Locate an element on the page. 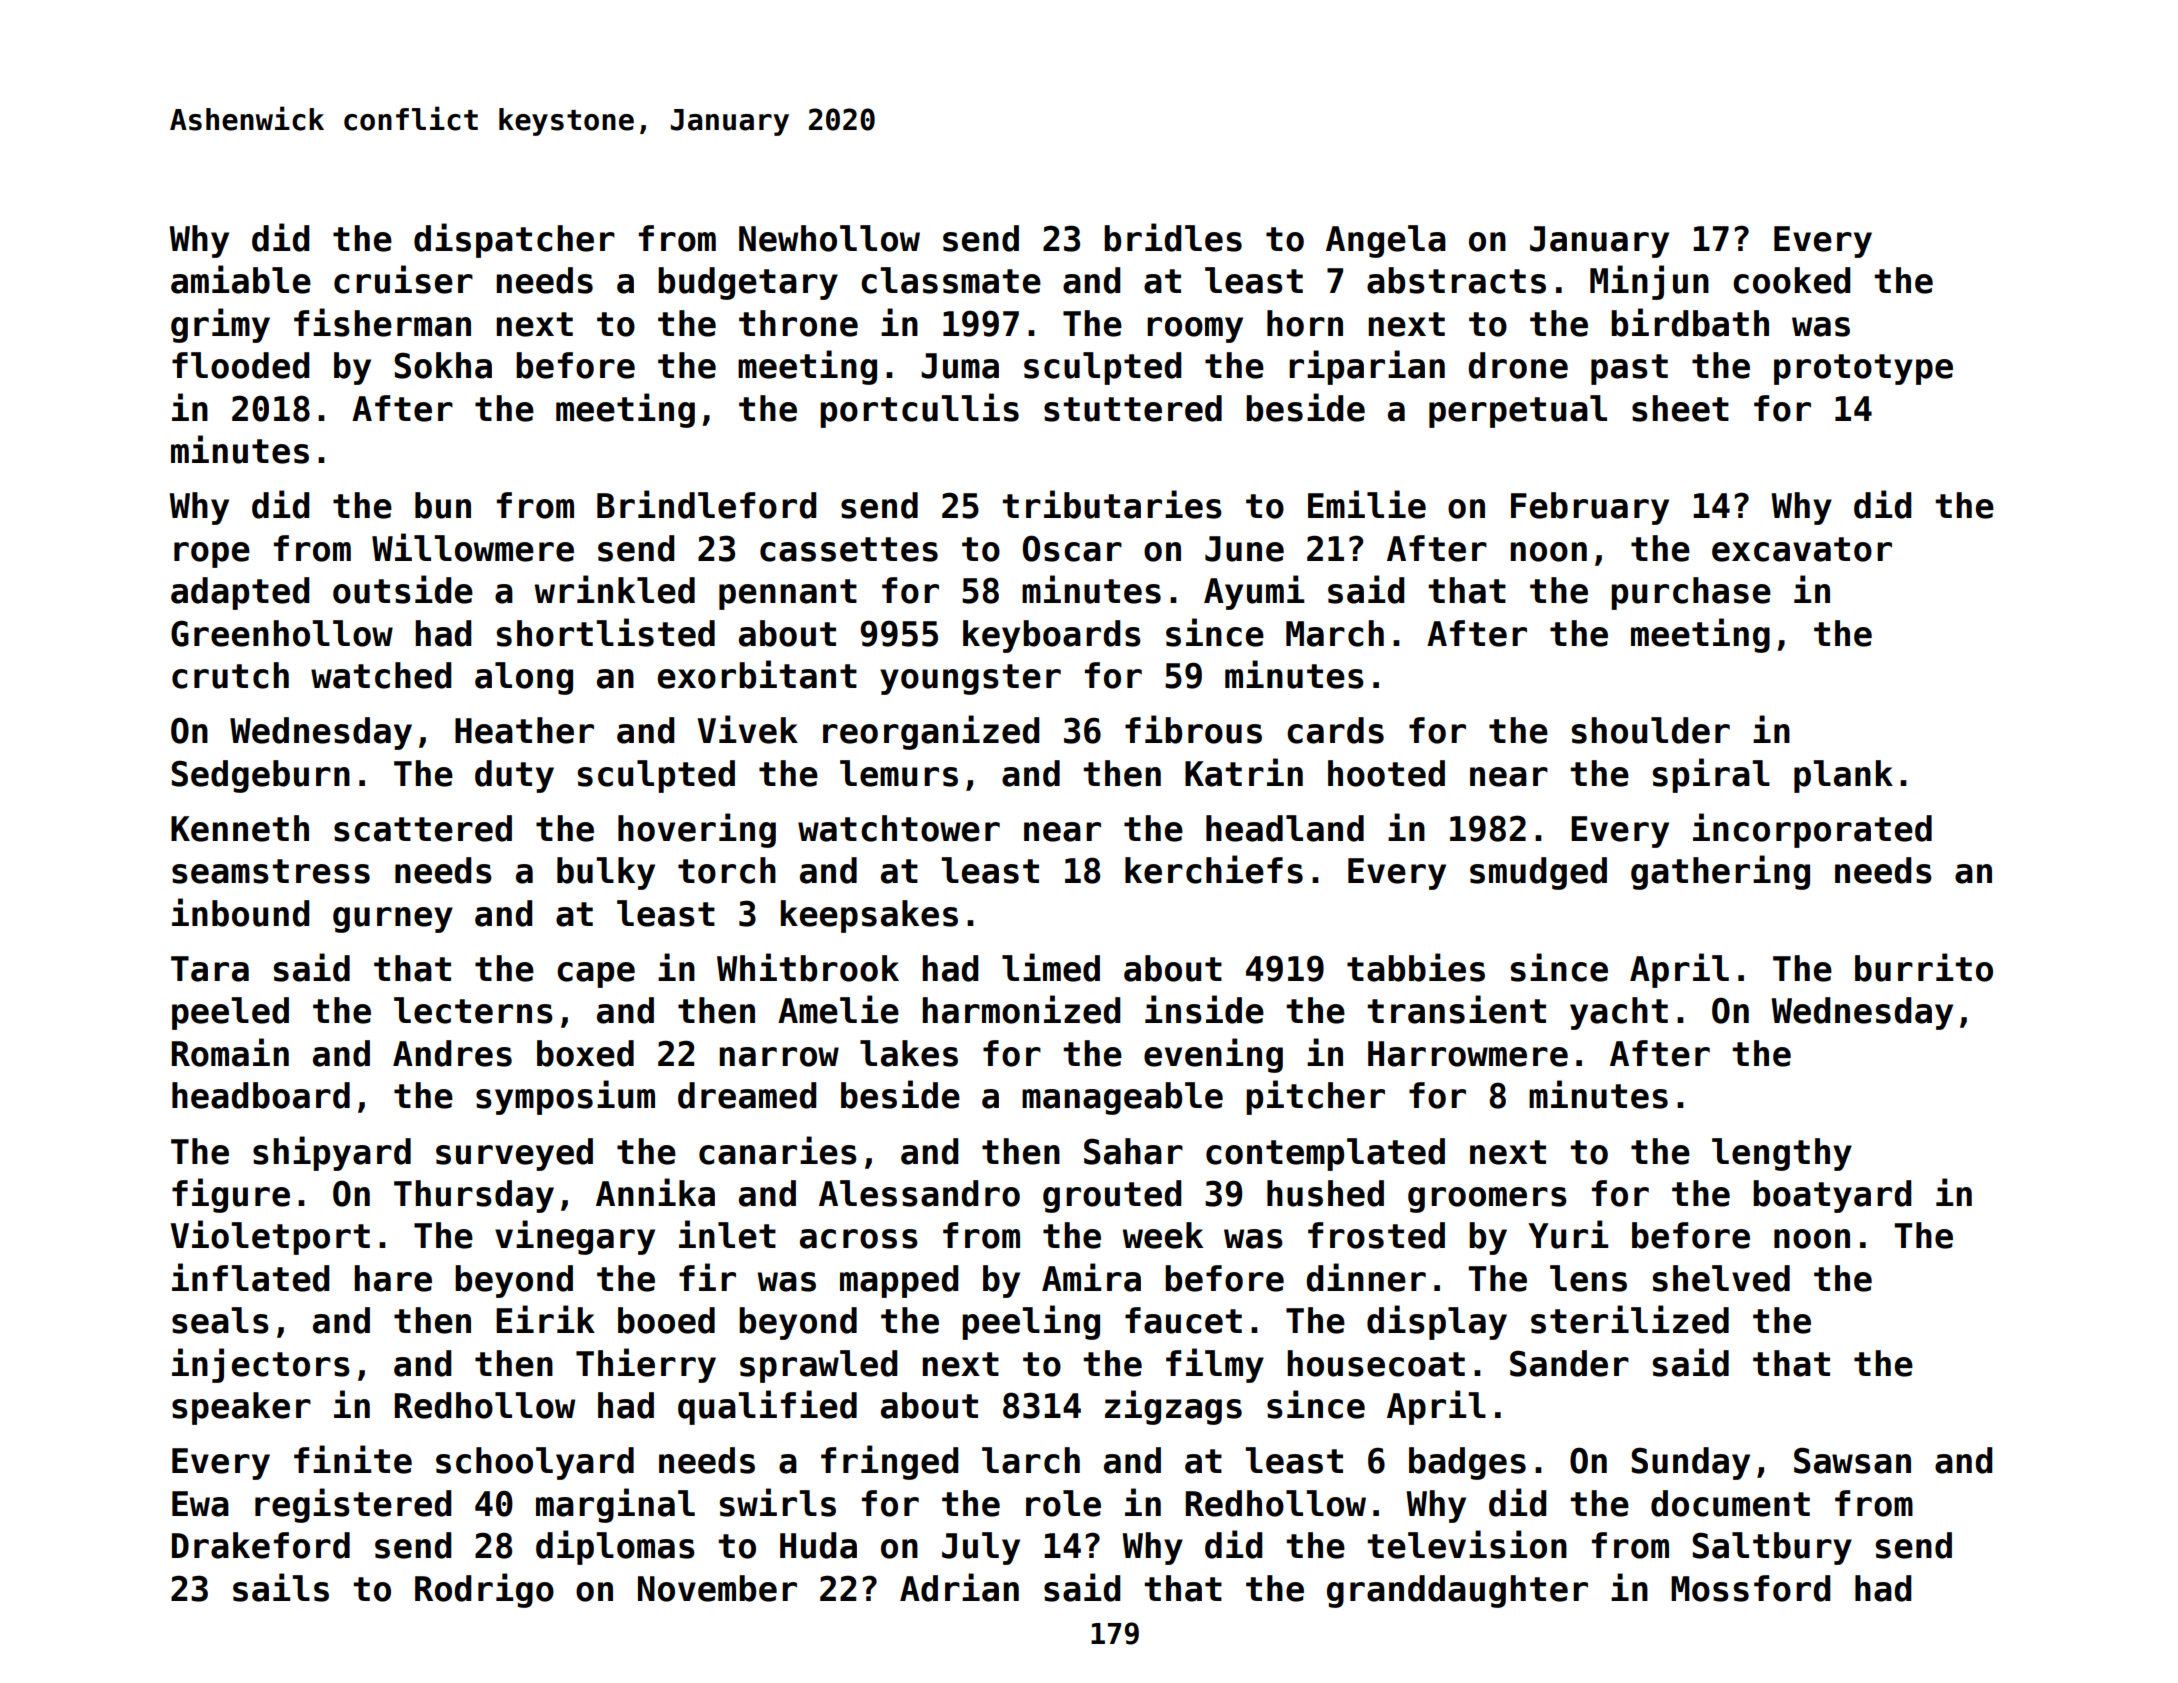 Image resolution: width=2178 pixels, height=1683 pixels. Saltbury is located at coordinates (1772, 1548).
